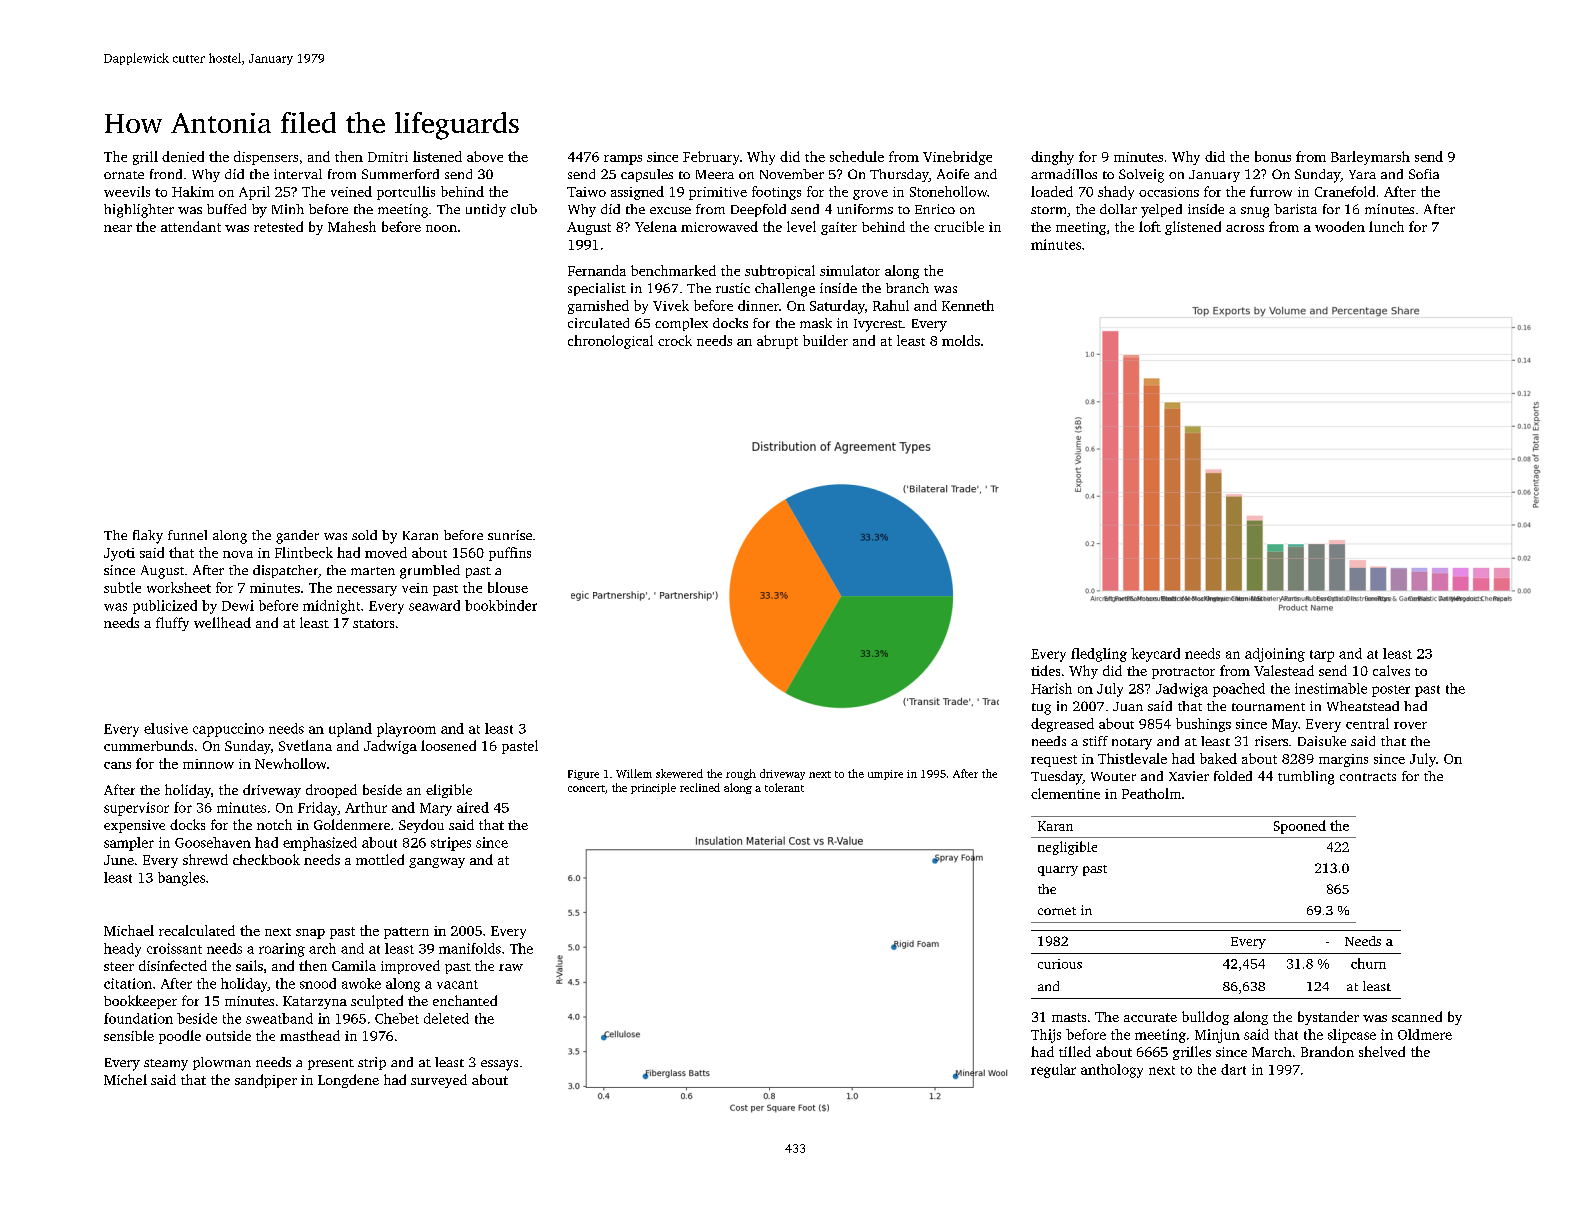 This screenshot has width=1570, height=1213. Describe the element at coordinates (670, 210) in the screenshot. I see `excuse` at that location.
